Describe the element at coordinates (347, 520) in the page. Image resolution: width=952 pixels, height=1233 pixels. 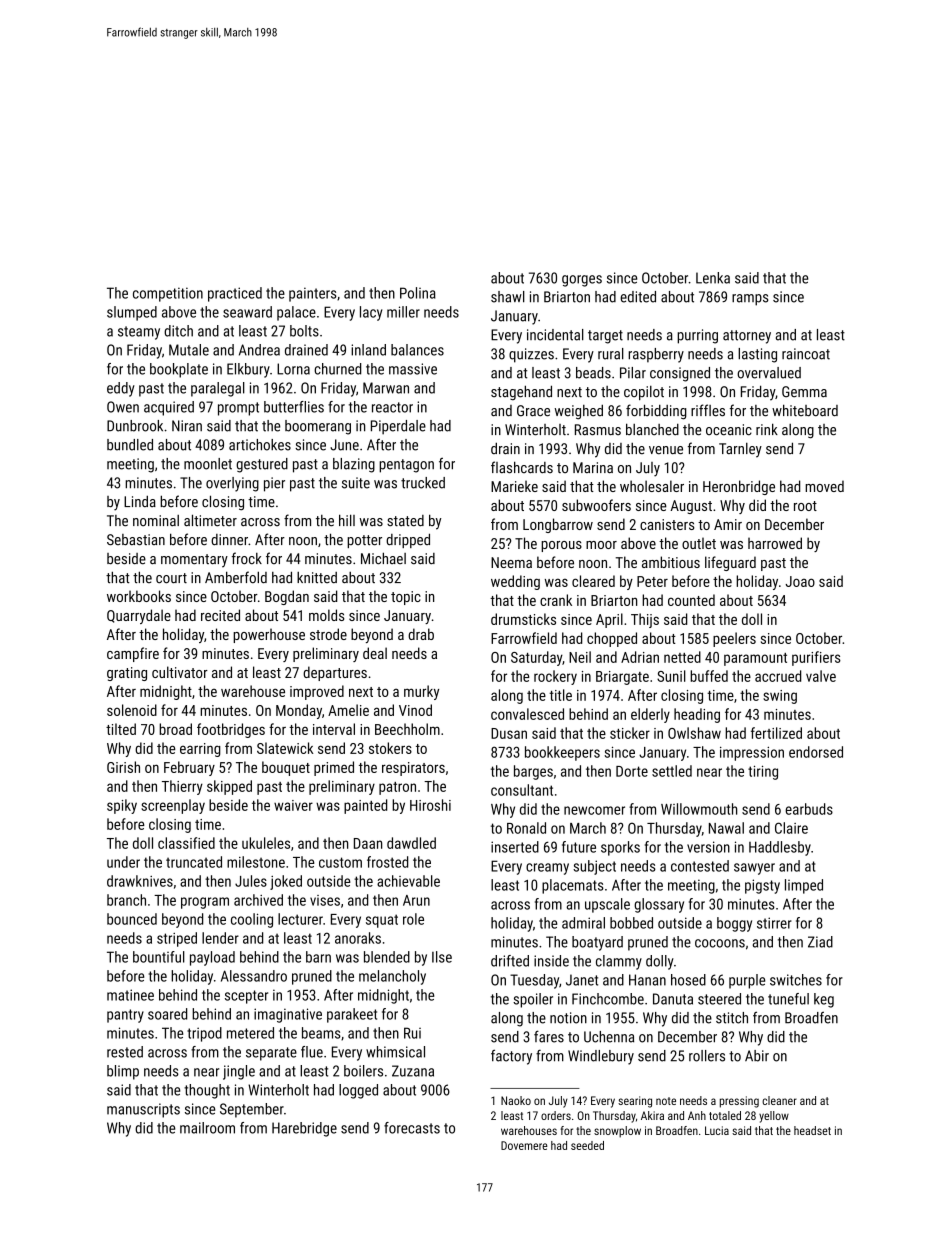
I see `hill` at that location.
